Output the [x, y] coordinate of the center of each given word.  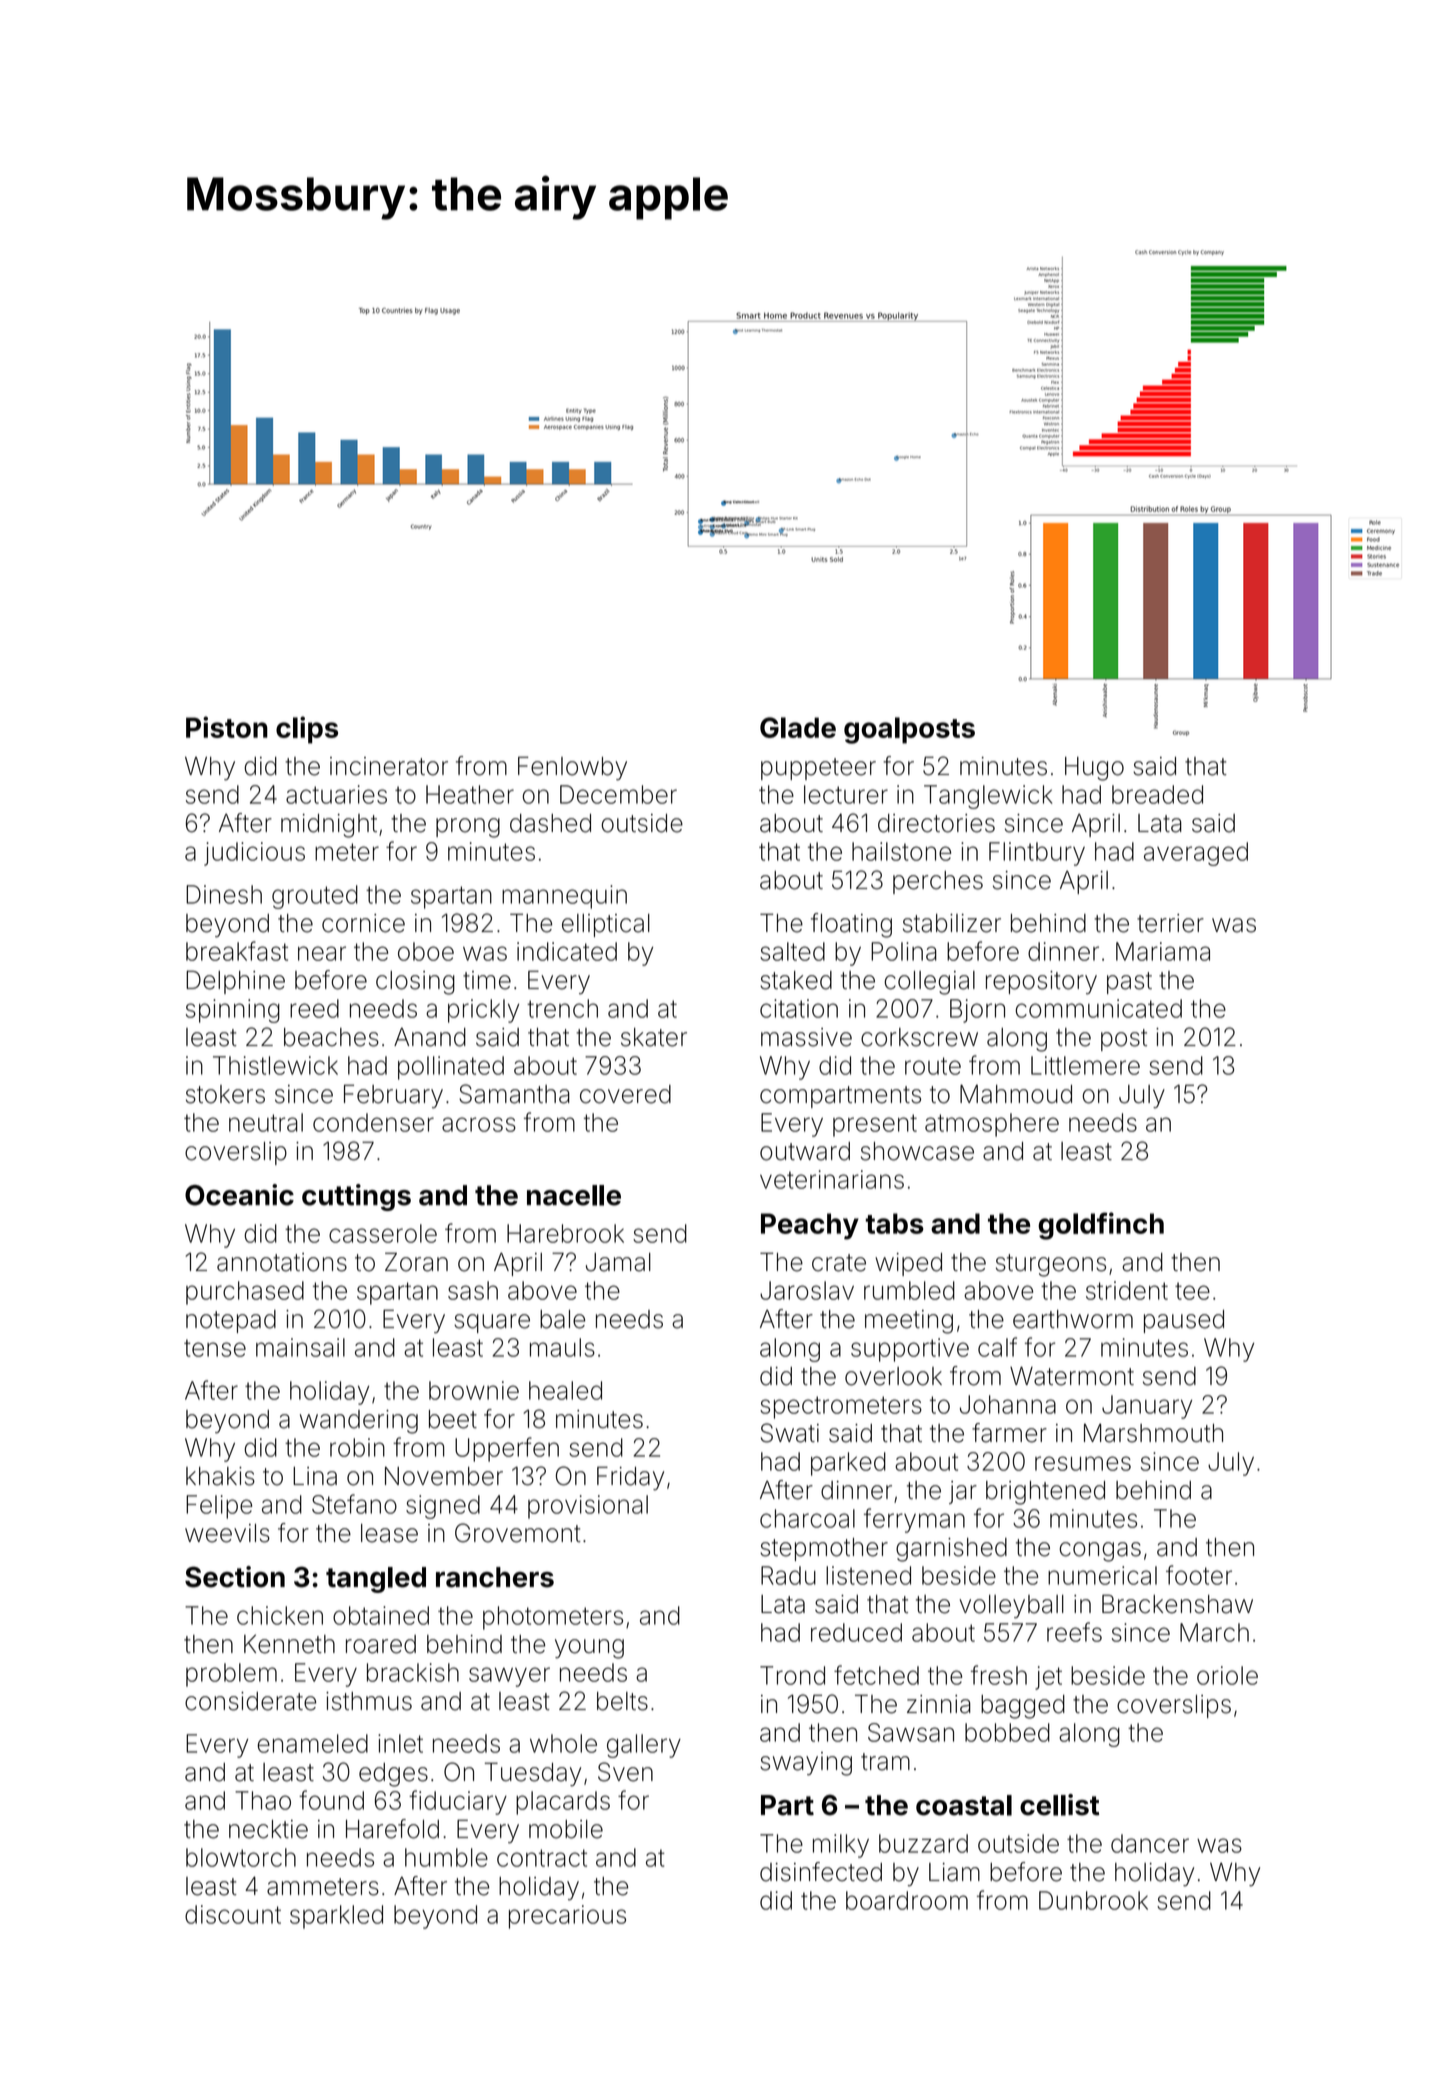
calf [997, 1347]
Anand [430, 1037]
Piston [227, 727]
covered [625, 1094]
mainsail [300, 1347]
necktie [268, 1829]
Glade [798, 727]
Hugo [1094, 769]
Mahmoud [1016, 1094]
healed [565, 1390]
